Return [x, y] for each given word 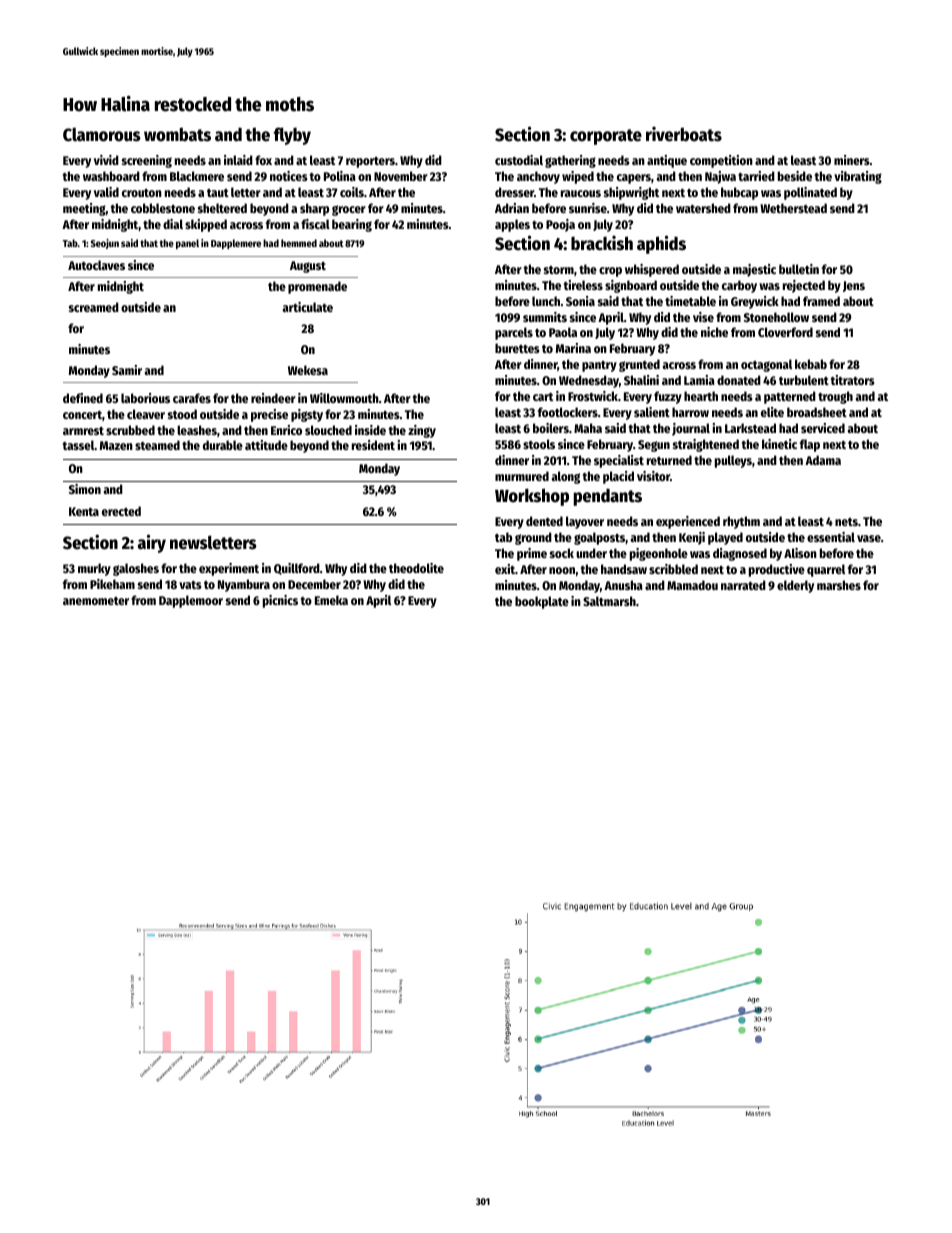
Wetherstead [793, 208]
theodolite [416, 568]
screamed [94, 307]
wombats [177, 134]
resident [373, 445]
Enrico [286, 430]
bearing [352, 225]
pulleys [733, 461]
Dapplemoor [191, 601]
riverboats [684, 134]
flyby [292, 136]
